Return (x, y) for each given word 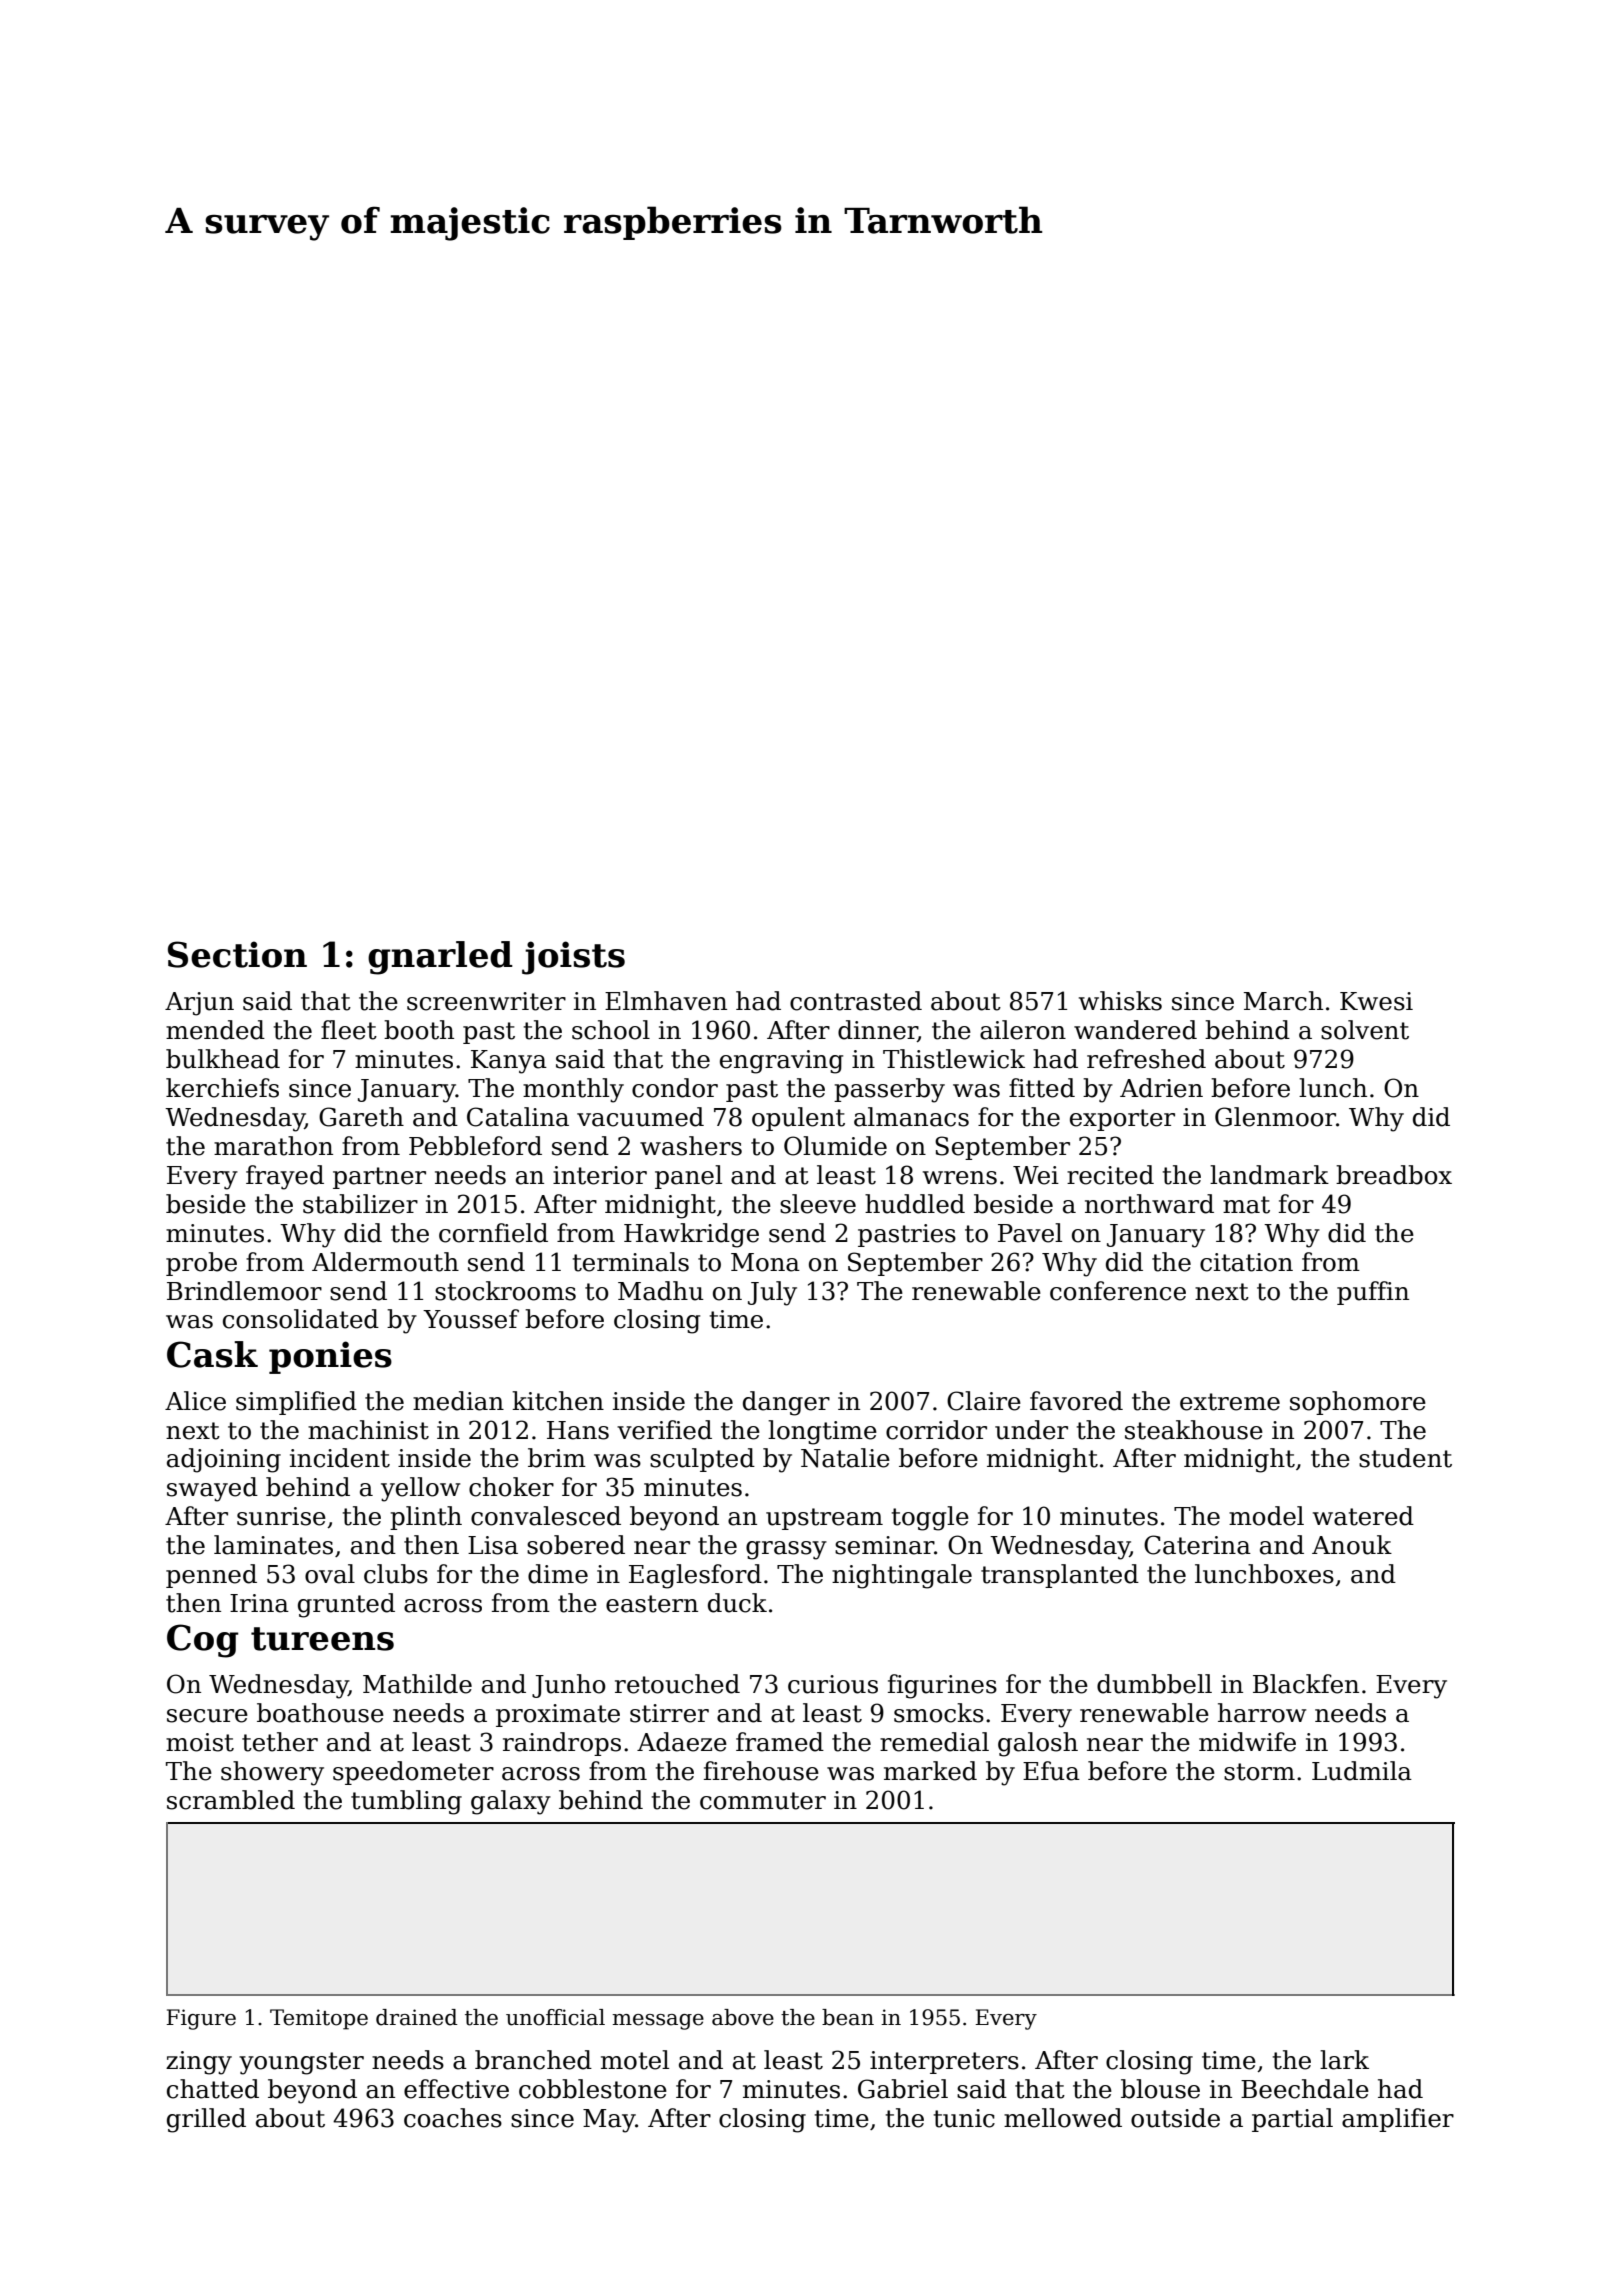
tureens (322, 1639)
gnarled (440, 958)
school (611, 1030)
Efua (1051, 1771)
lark (1344, 2060)
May (609, 2121)
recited (1110, 1175)
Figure (201, 2019)
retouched (677, 1684)
